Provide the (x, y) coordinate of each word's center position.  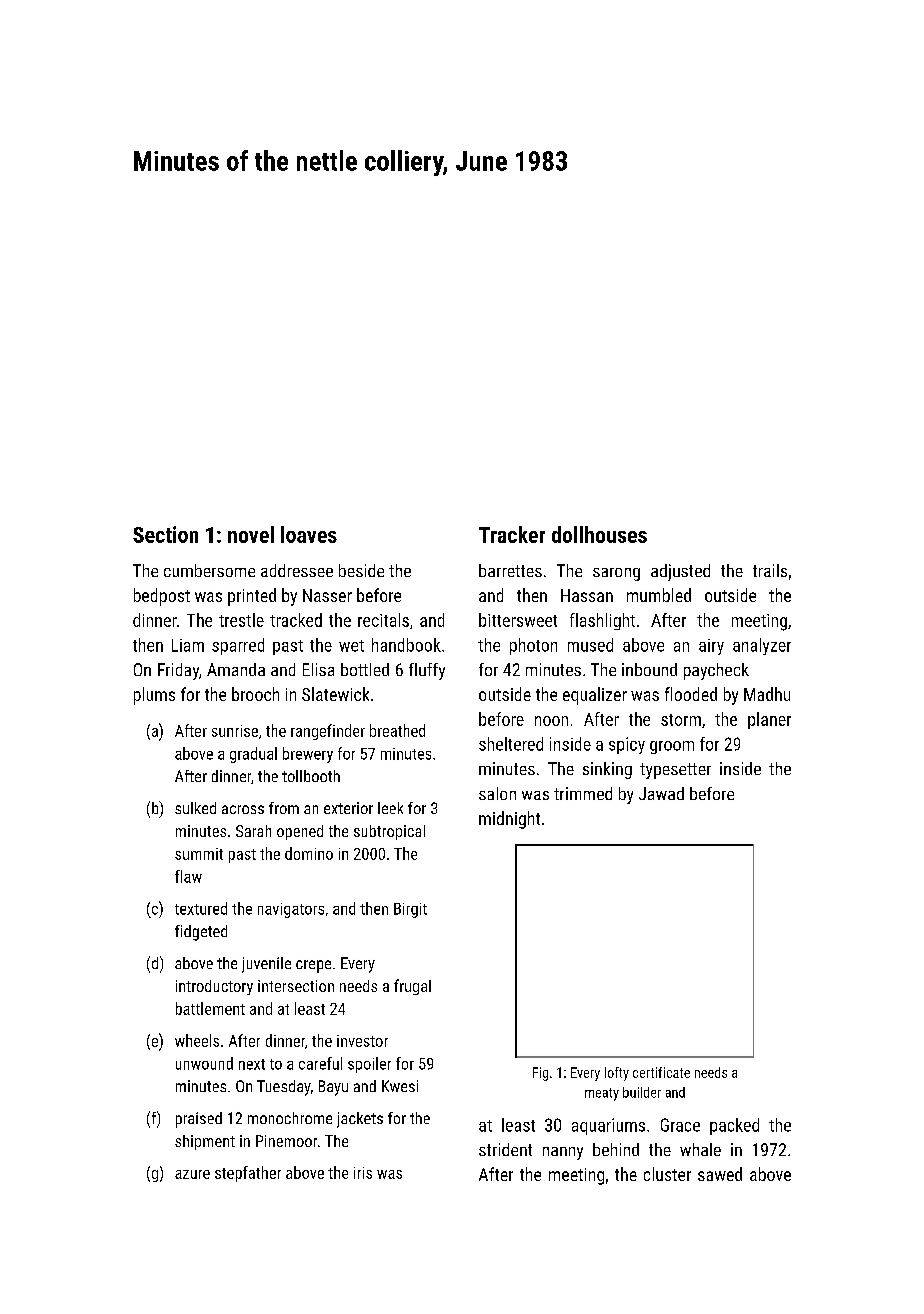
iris (363, 1173)
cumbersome (209, 570)
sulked (195, 808)
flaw (188, 876)
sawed (720, 1174)
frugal (412, 987)
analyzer (762, 646)
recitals (383, 620)
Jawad (661, 793)
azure (192, 1174)
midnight (509, 820)
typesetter (675, 771)
